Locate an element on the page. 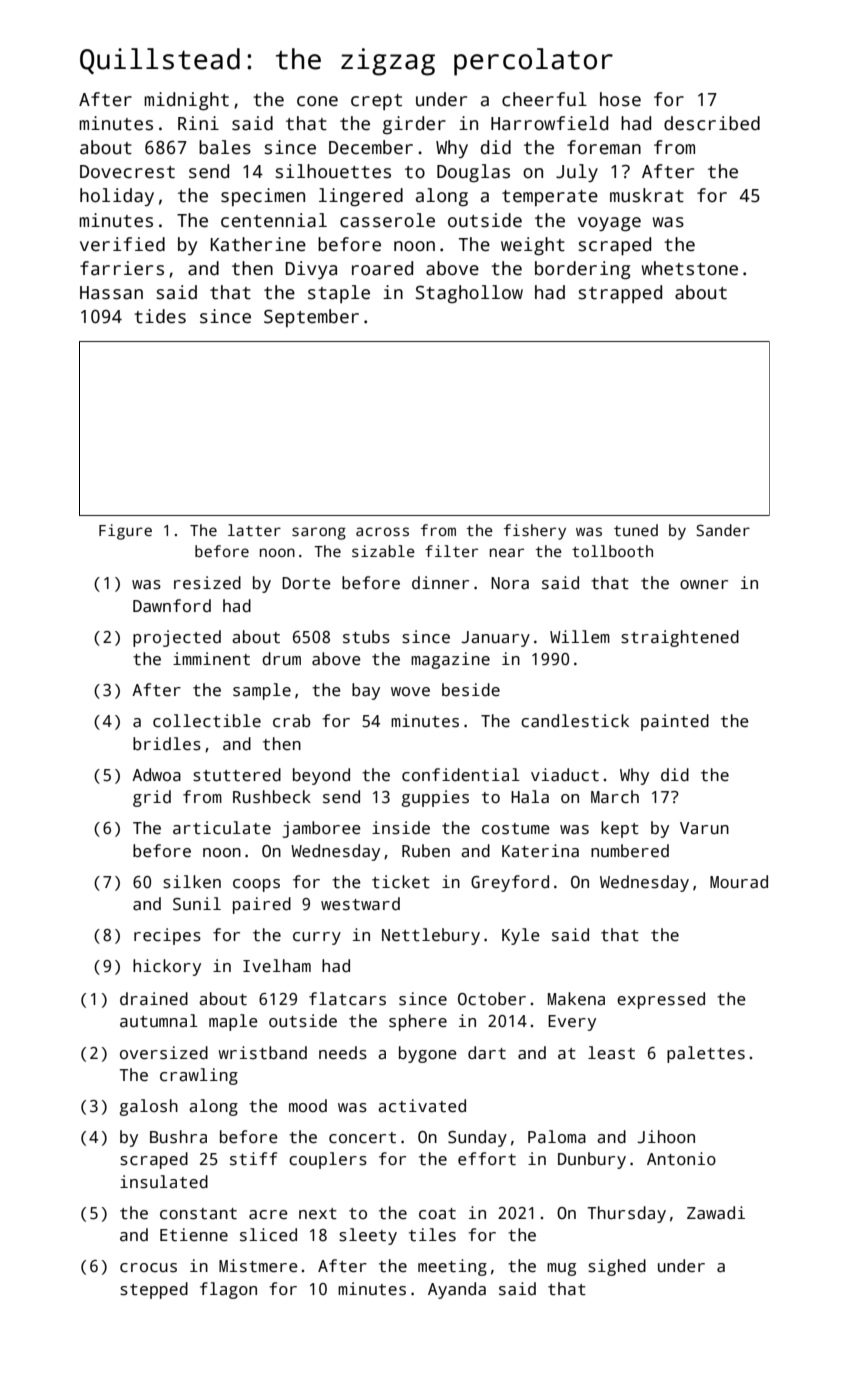 The width and height of the page is (849, 1400). hose is located at coordinates (620, 99).
